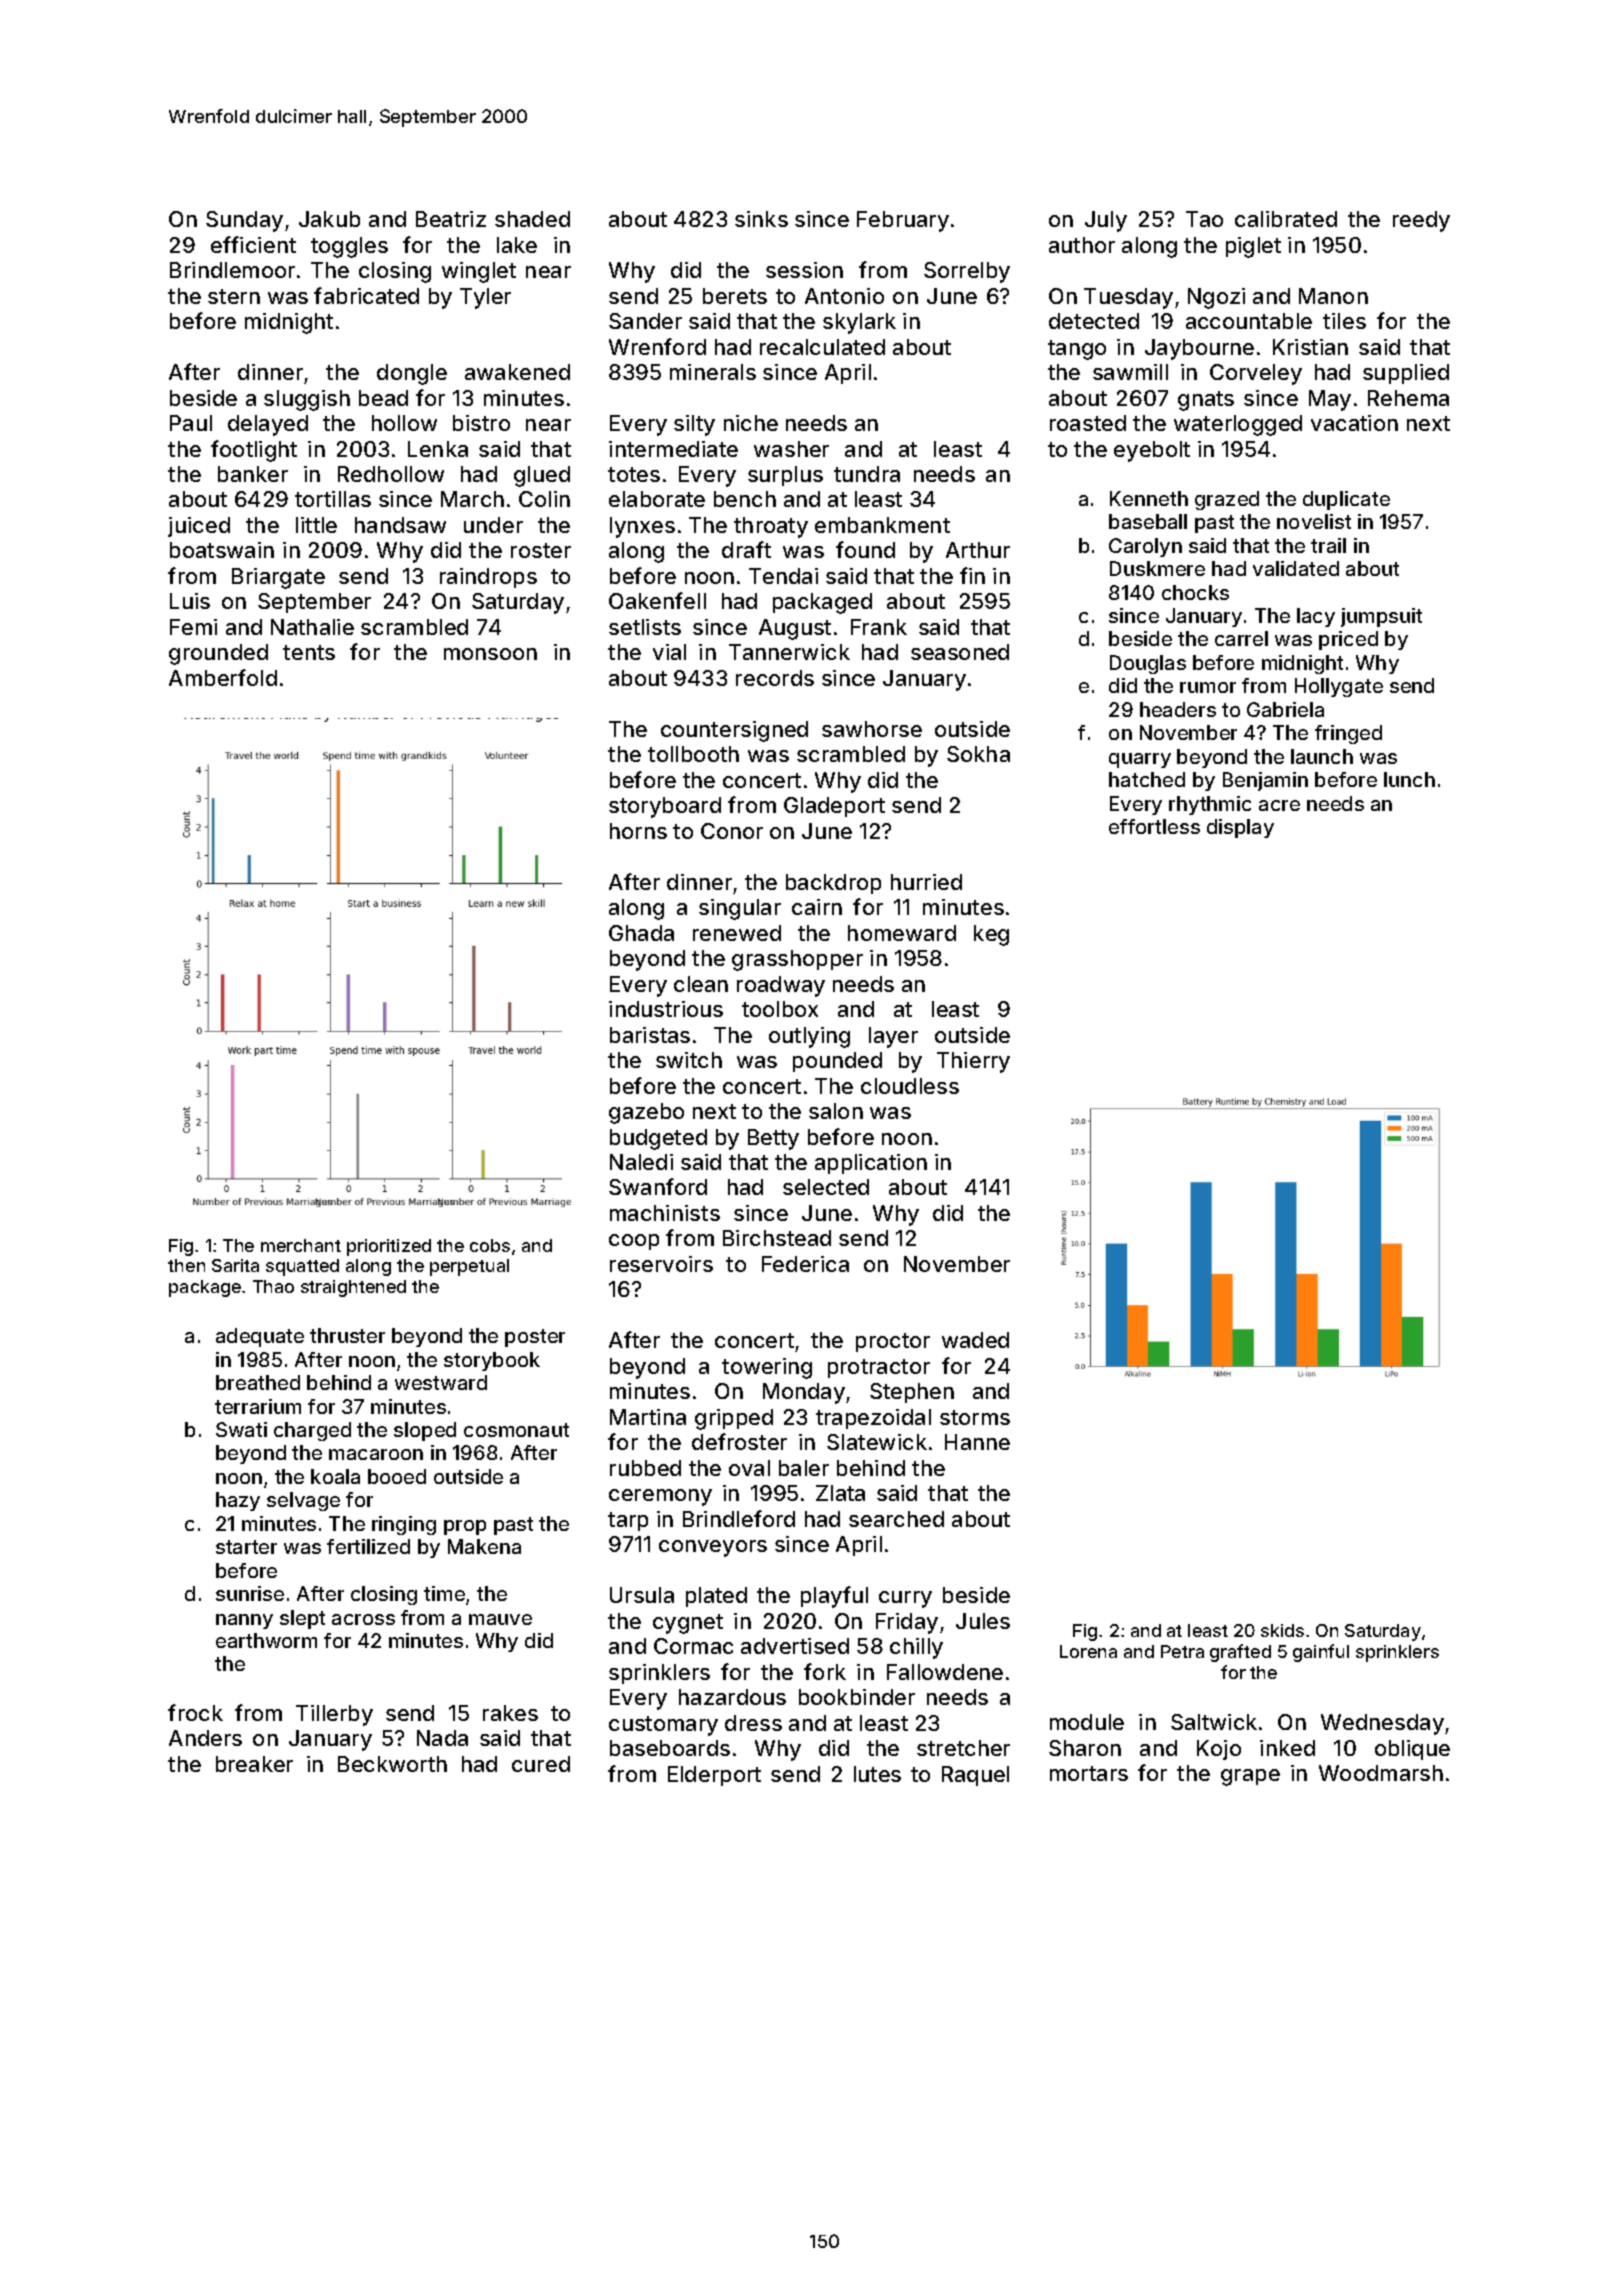  What do you see at coordinates (532, 219) in the document?
I see `shaded` at bounding box center [532, 219].
